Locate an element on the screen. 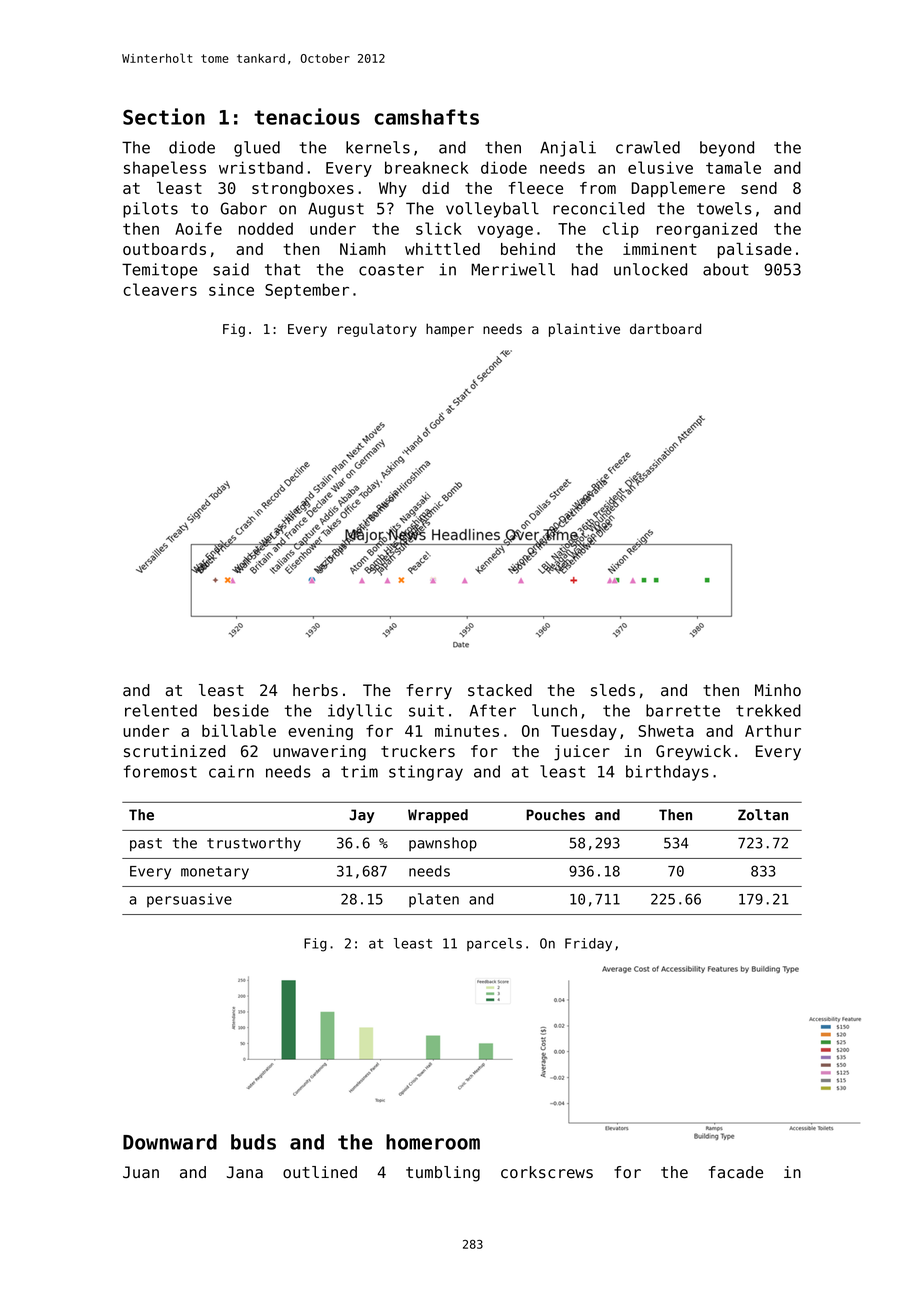  relented is located at coordinates (161, 710).
